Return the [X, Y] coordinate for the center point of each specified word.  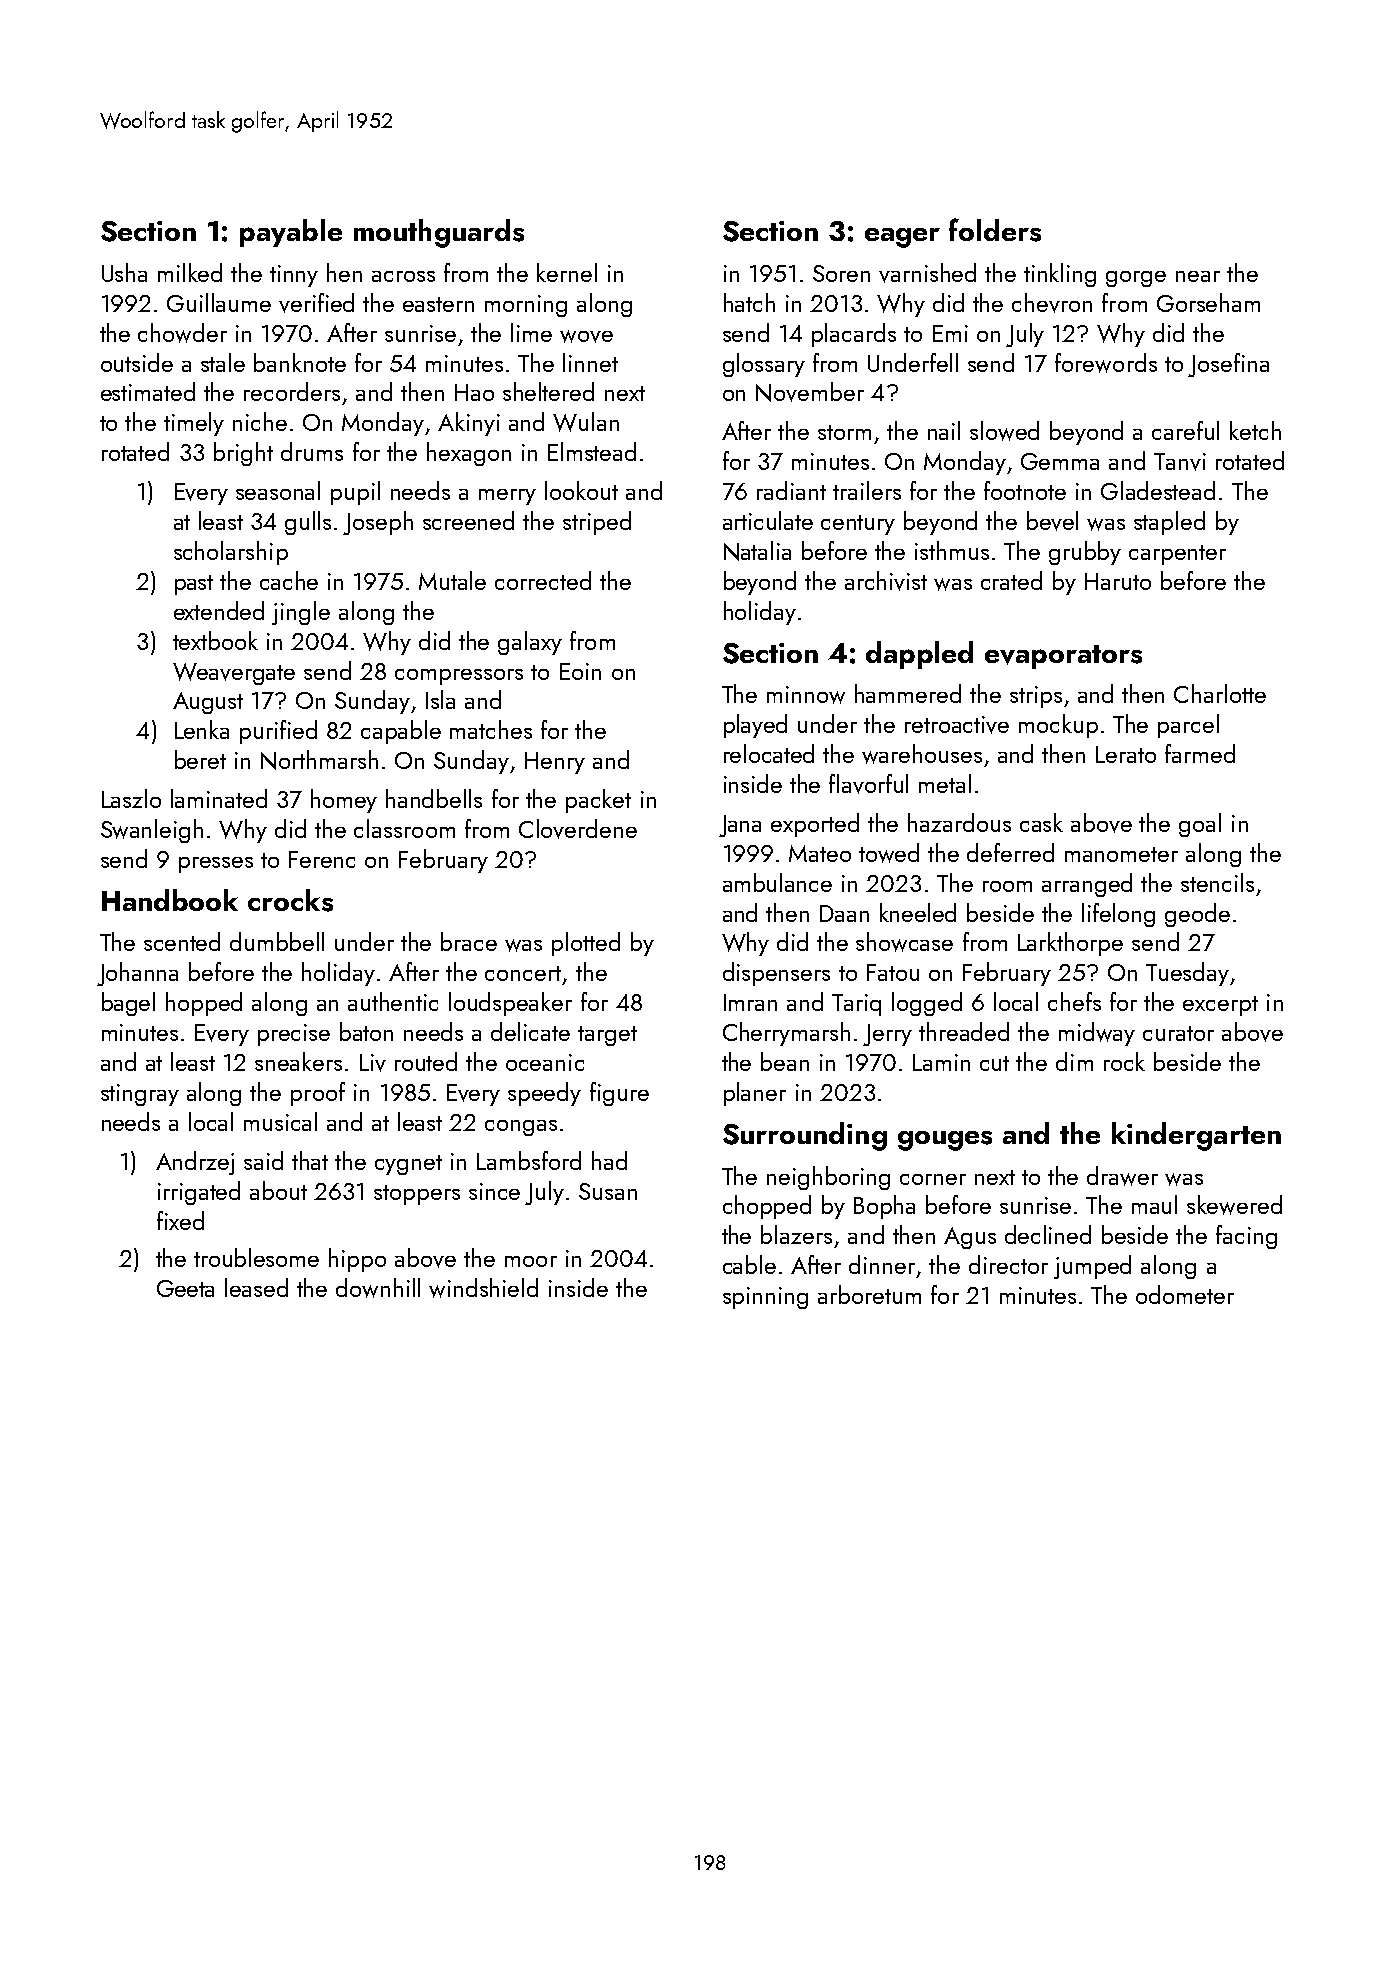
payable [291, 233]
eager [902, 238]
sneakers [298, 1061]
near [1198, 276]
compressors [459, 677]
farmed [1200, 753]
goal [1200, 825]
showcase [904, 942]
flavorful [868, 784]
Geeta [185, 1288]
